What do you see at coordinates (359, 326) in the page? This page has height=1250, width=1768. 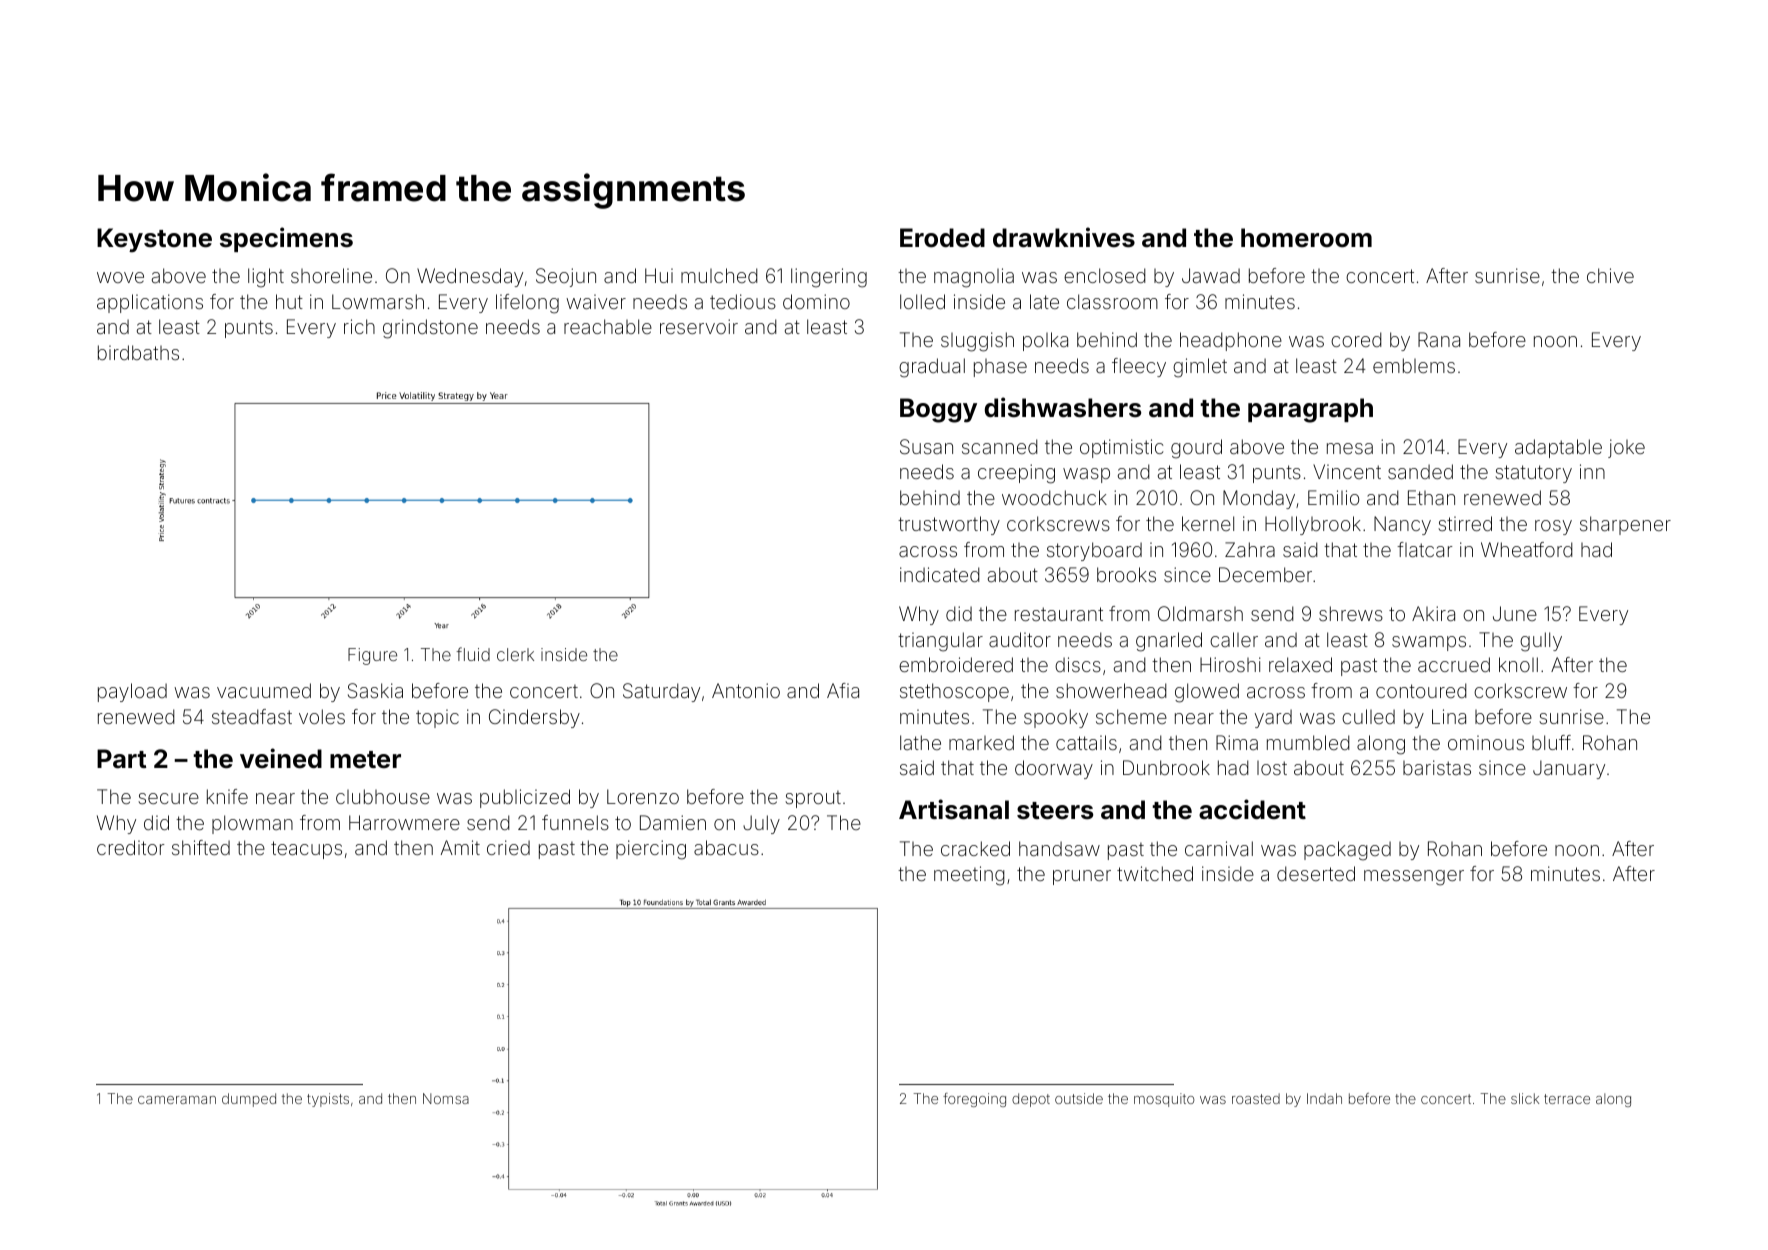 I see `rich` at bounding box center [359, 326].
